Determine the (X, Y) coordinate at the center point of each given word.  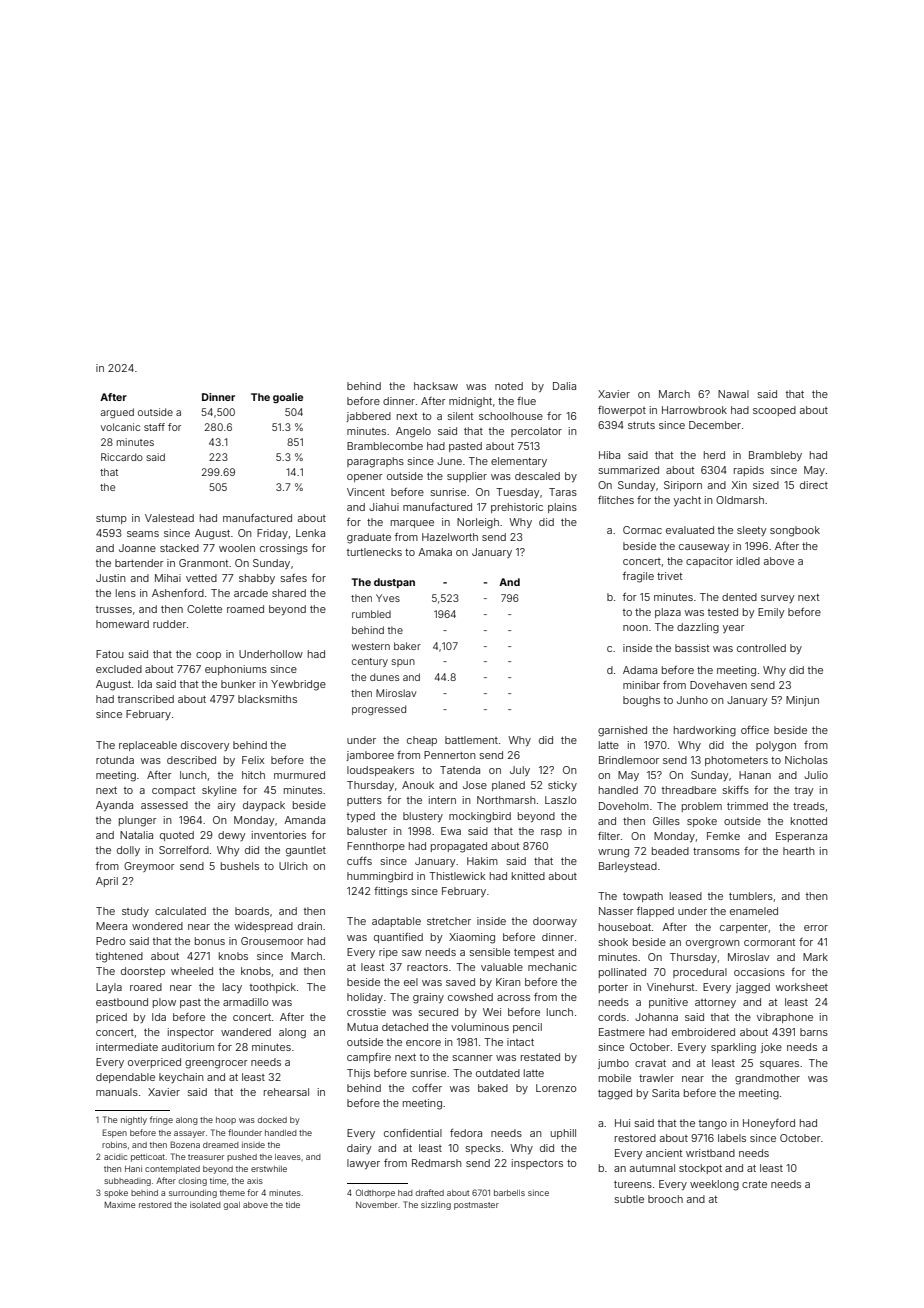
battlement (471, 740)
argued (117, 413)
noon (635, 628)
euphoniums (236, 670)
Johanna (656, 1017)
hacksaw (436, 386)
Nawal (733, 394)
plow (164, 1003)
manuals (117, 1092)
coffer (427, 1088)
